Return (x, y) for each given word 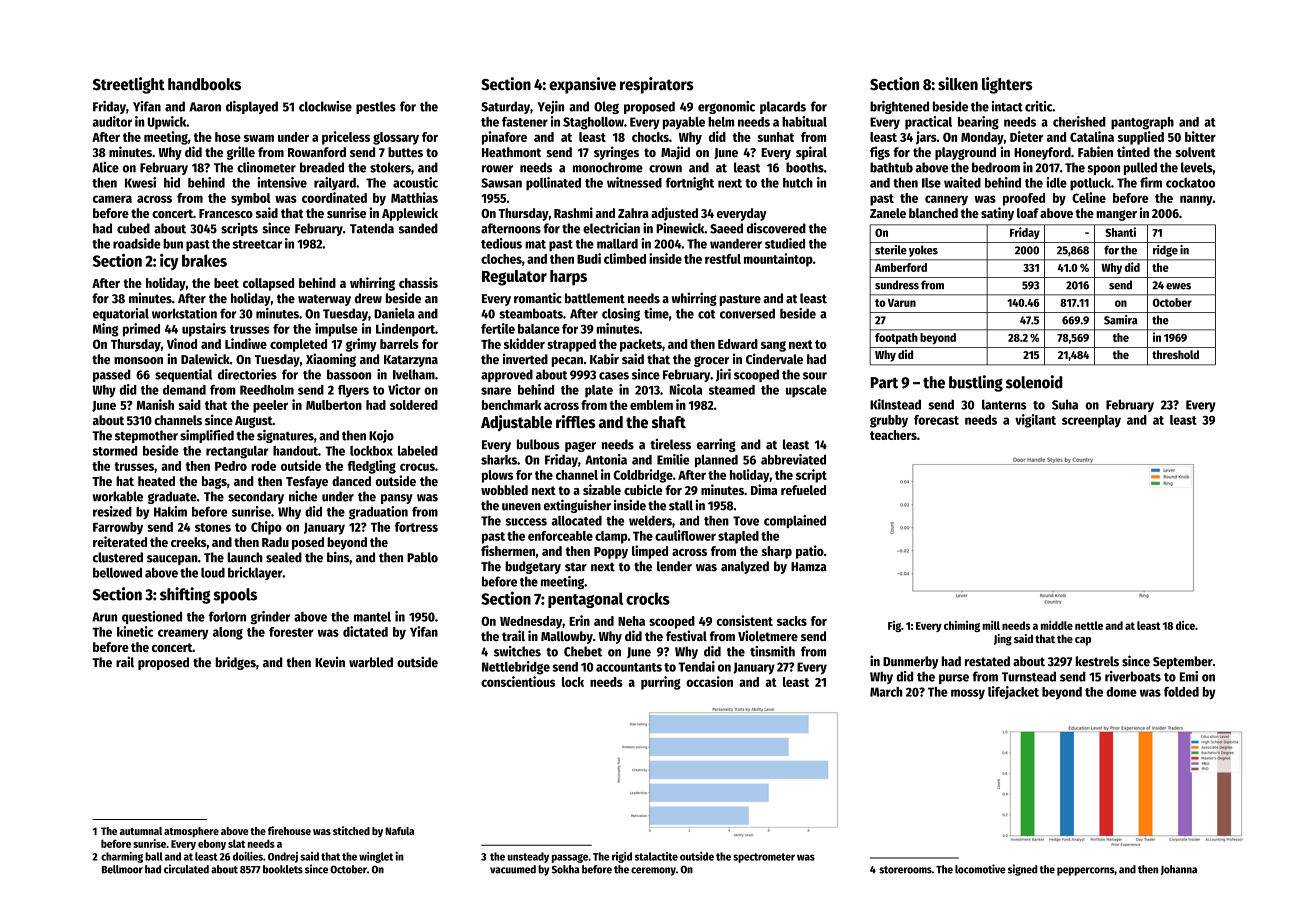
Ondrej (283, 857)
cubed (133, 228)
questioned (152, 617)
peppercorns (1086, 871)
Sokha (566, 869)
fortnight (690, 184)
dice (1185, 625)
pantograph (1142, 123)
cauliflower (685, 535)
